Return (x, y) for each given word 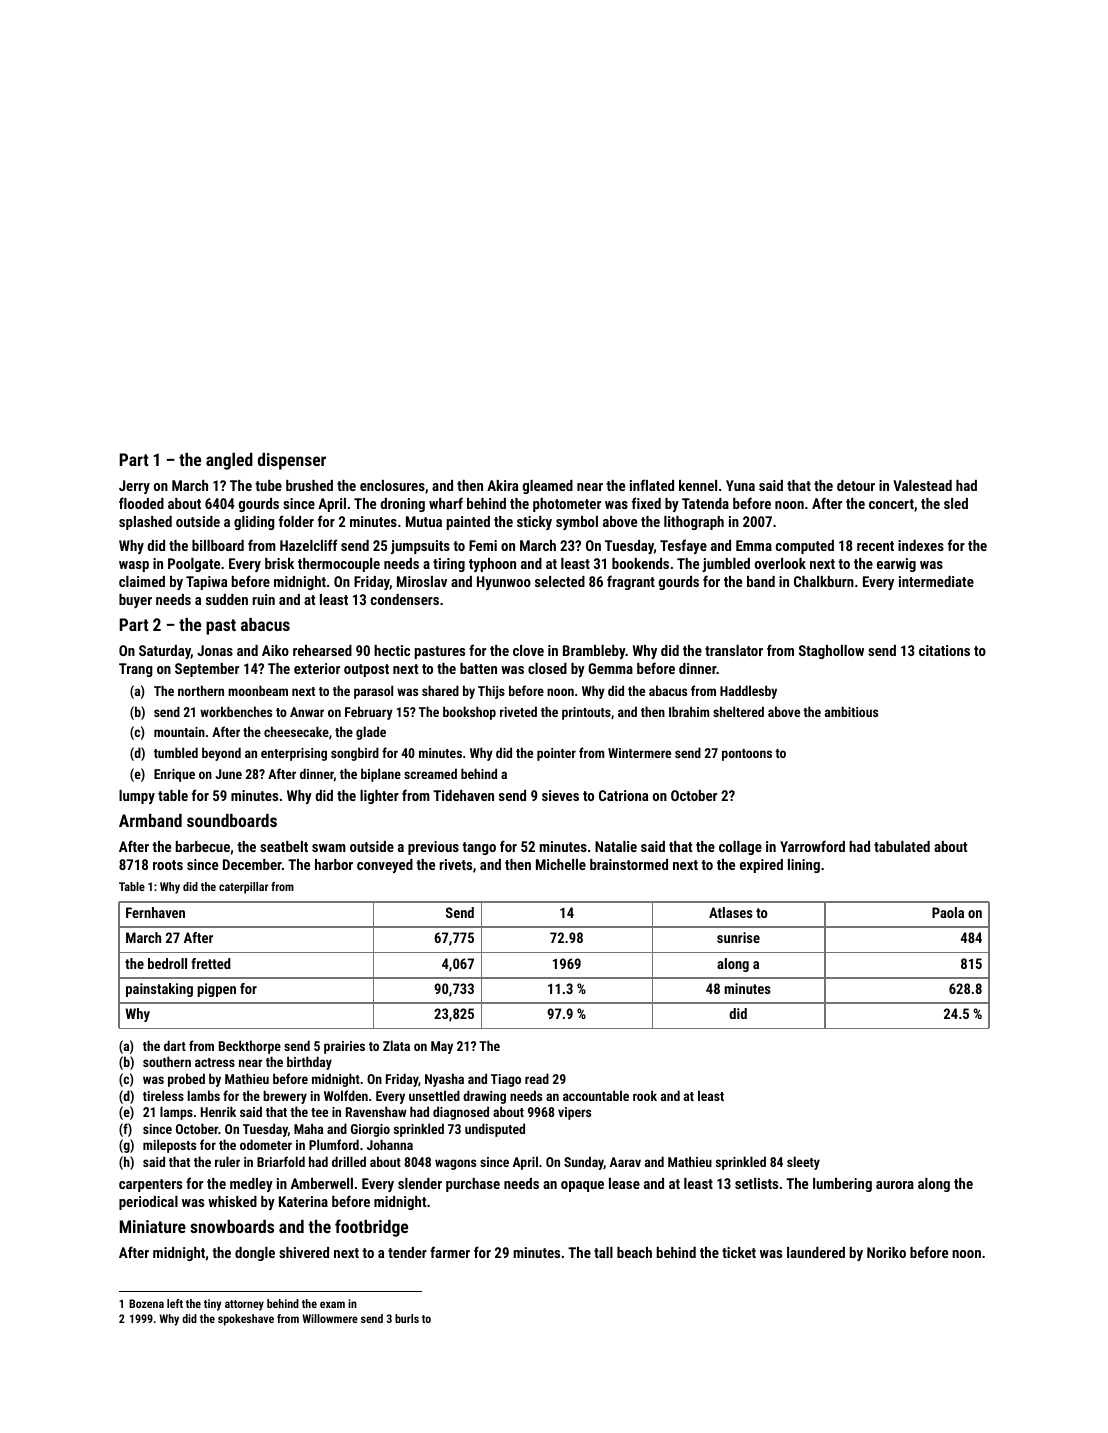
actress (215, 1062)
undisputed (495, 1130)
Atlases (731, 912)
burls (407, 1318)
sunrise (738, 937)
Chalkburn (824, 581)
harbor (334, 864)
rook (645, 1095)
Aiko (275, 650)
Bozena (146, 1303)
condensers (405, 599)
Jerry (134, 487)
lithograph (694, 523)
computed (805, 547)
